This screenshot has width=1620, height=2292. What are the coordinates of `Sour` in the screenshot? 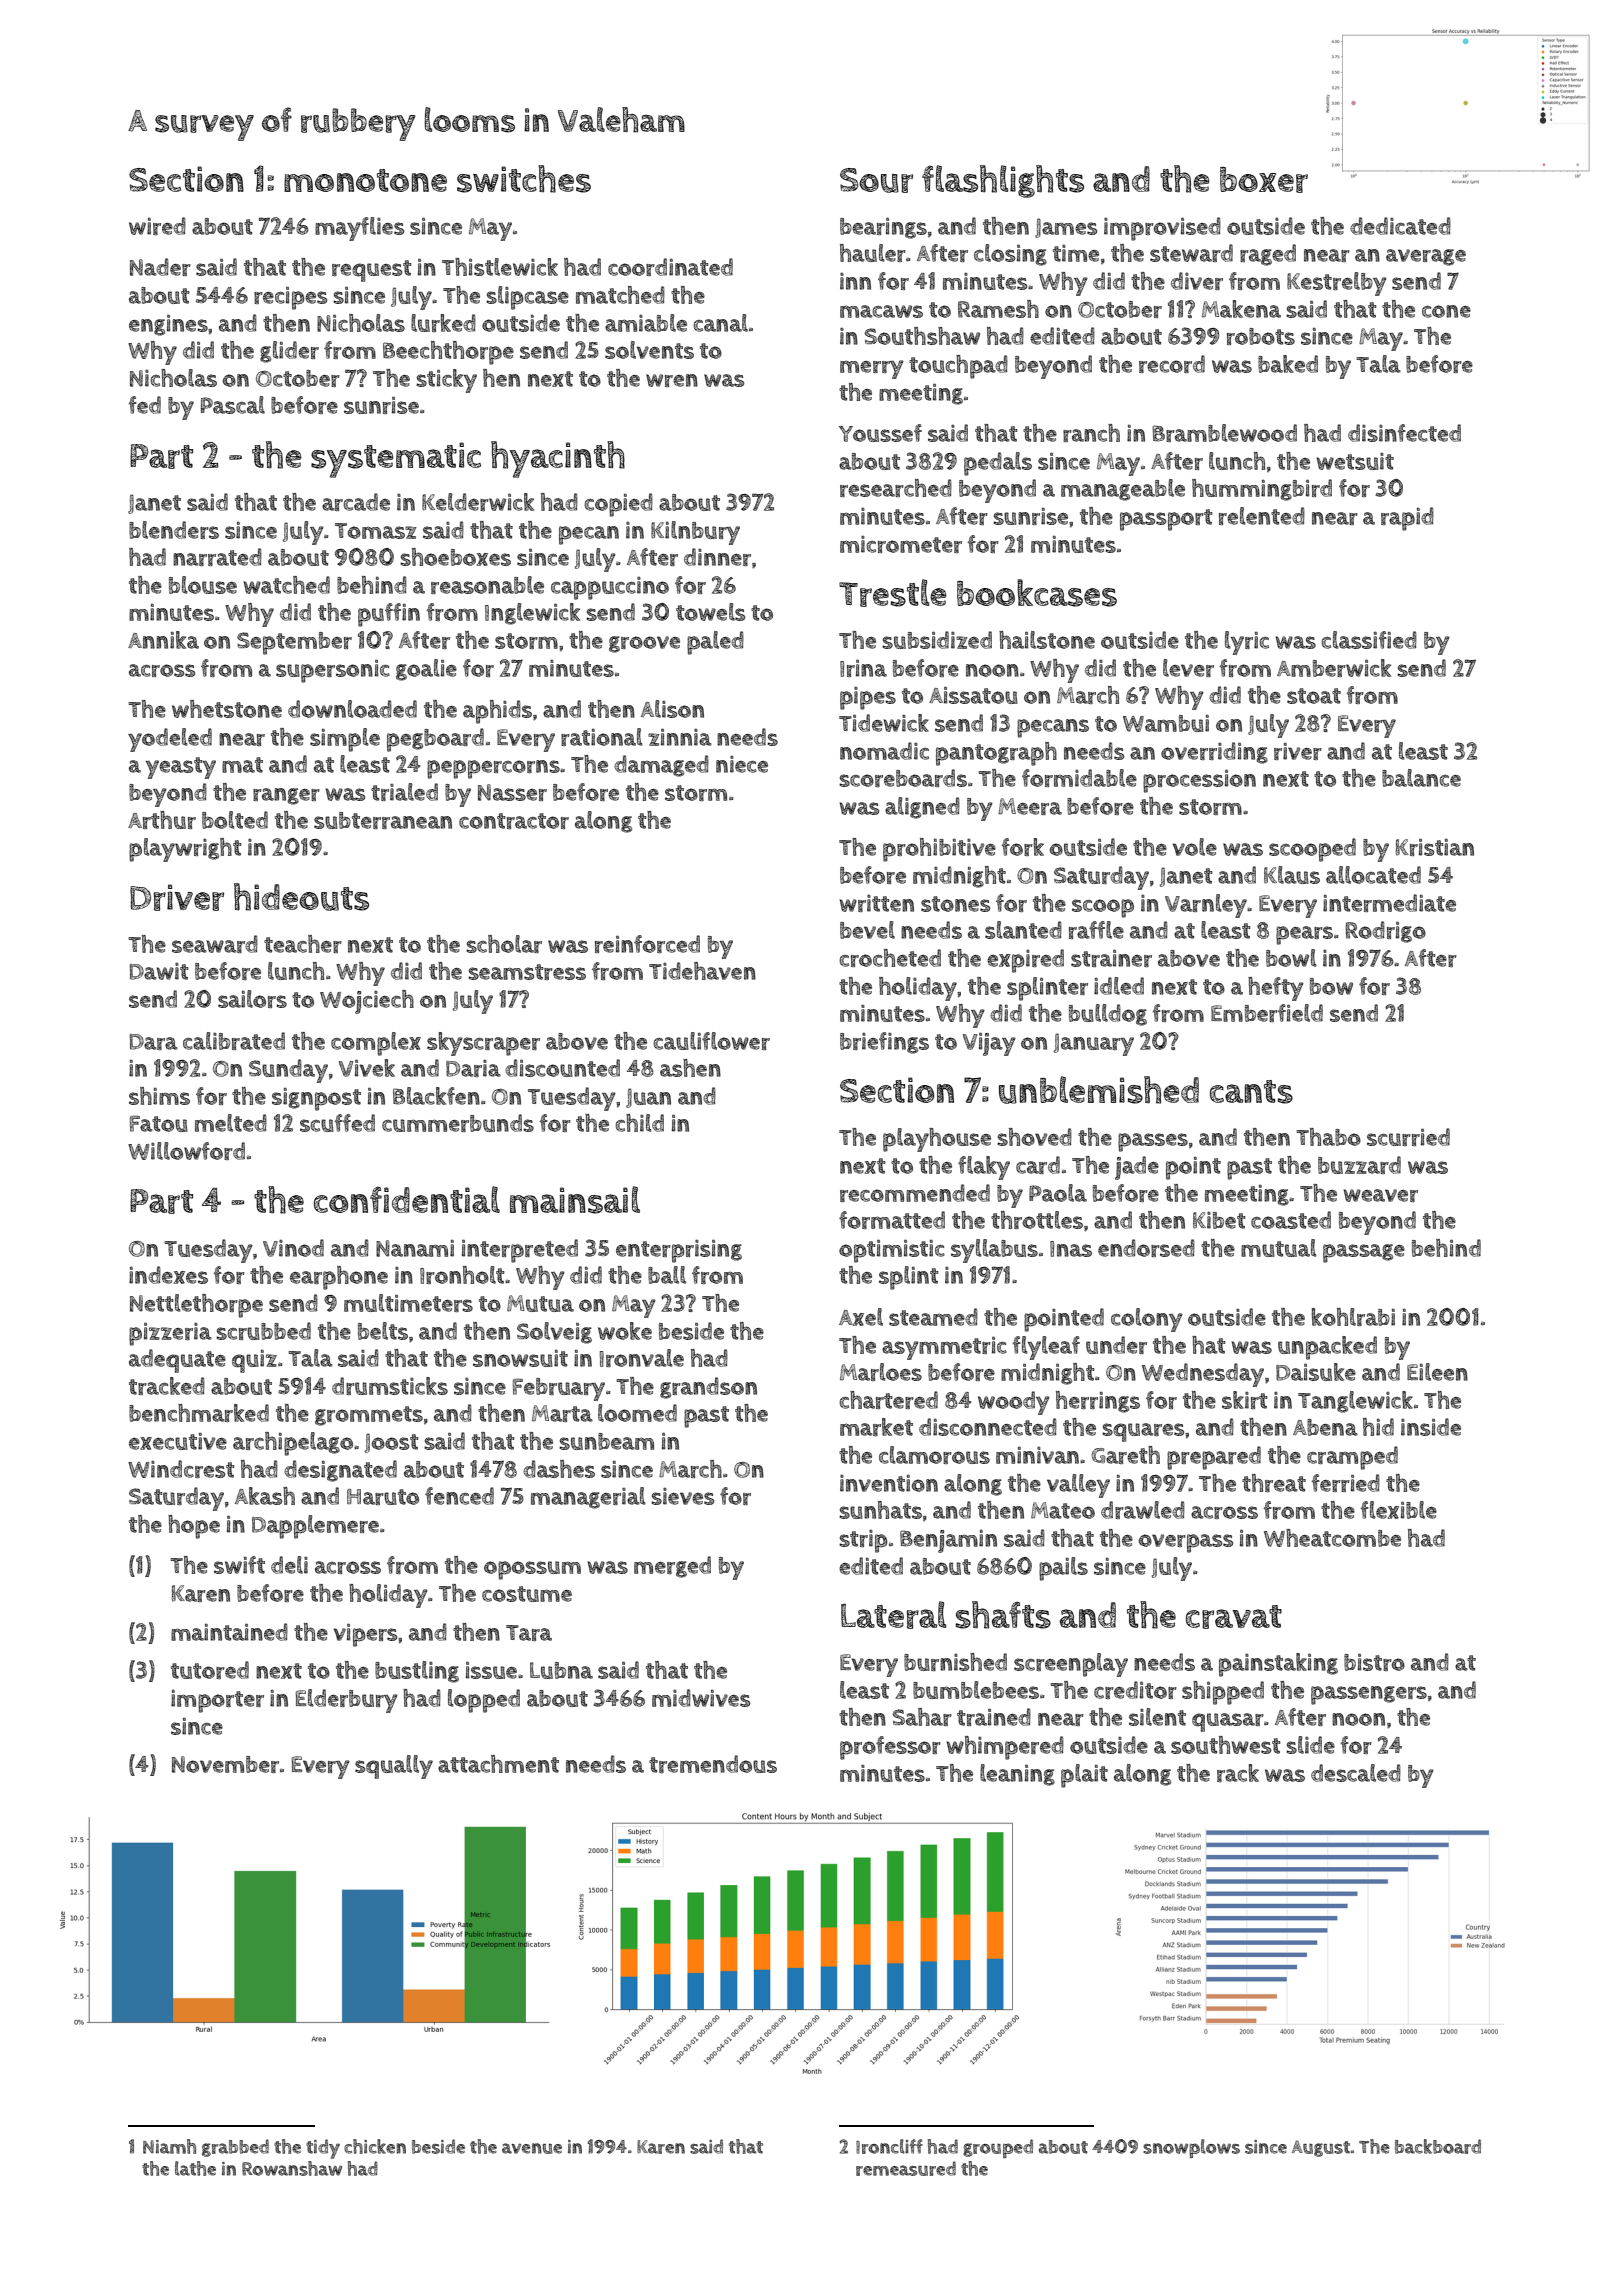 It's located at (876, 180).
